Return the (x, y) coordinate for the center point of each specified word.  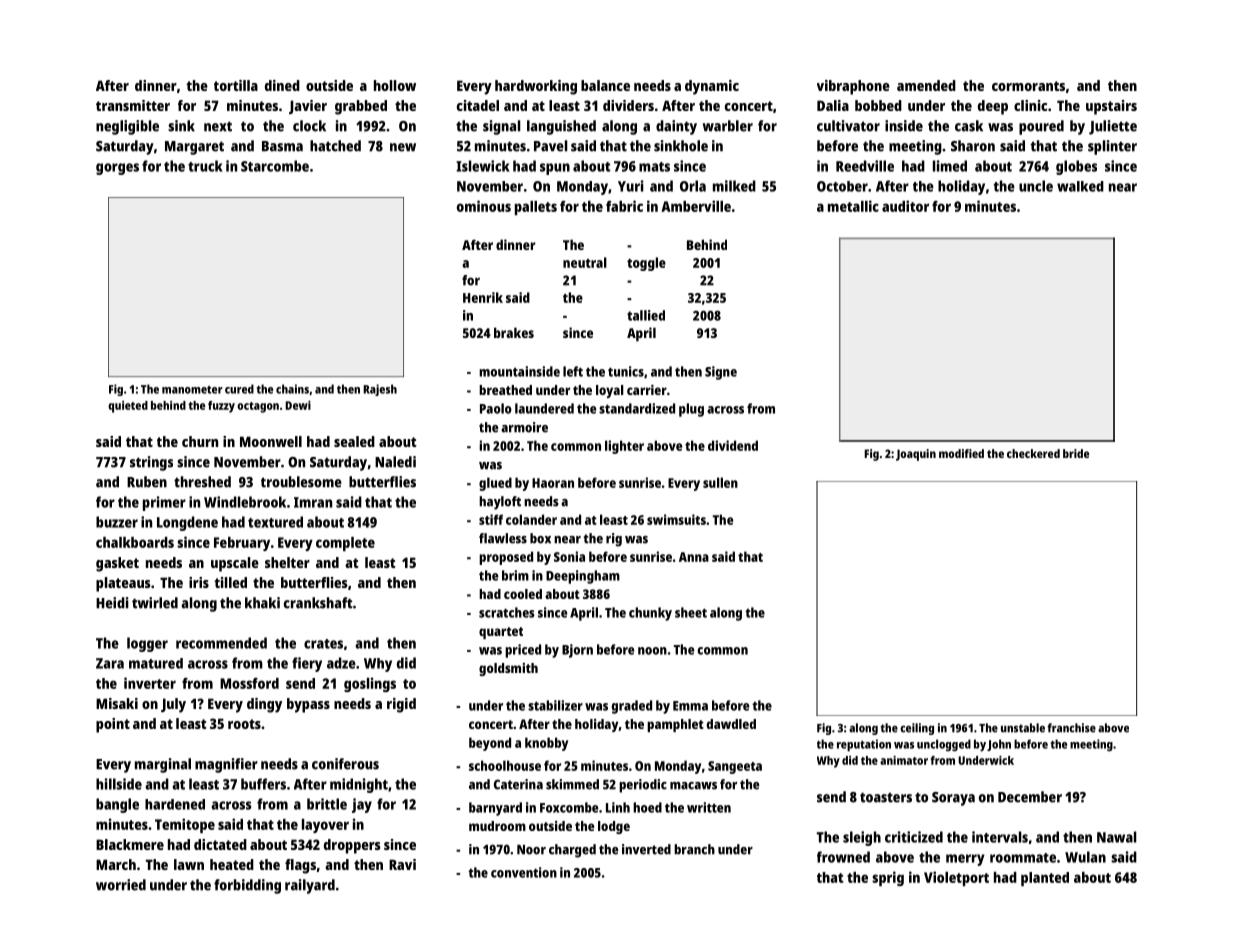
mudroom (497, 826)
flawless (503, 538)
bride (1076, 453)
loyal (610, 391)
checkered (1033, 453)
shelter (287, 562)
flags (300, 866)
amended (926, 85)
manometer (192, 390)
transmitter (133, 105)
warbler (728, 126)
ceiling (917, 729)
